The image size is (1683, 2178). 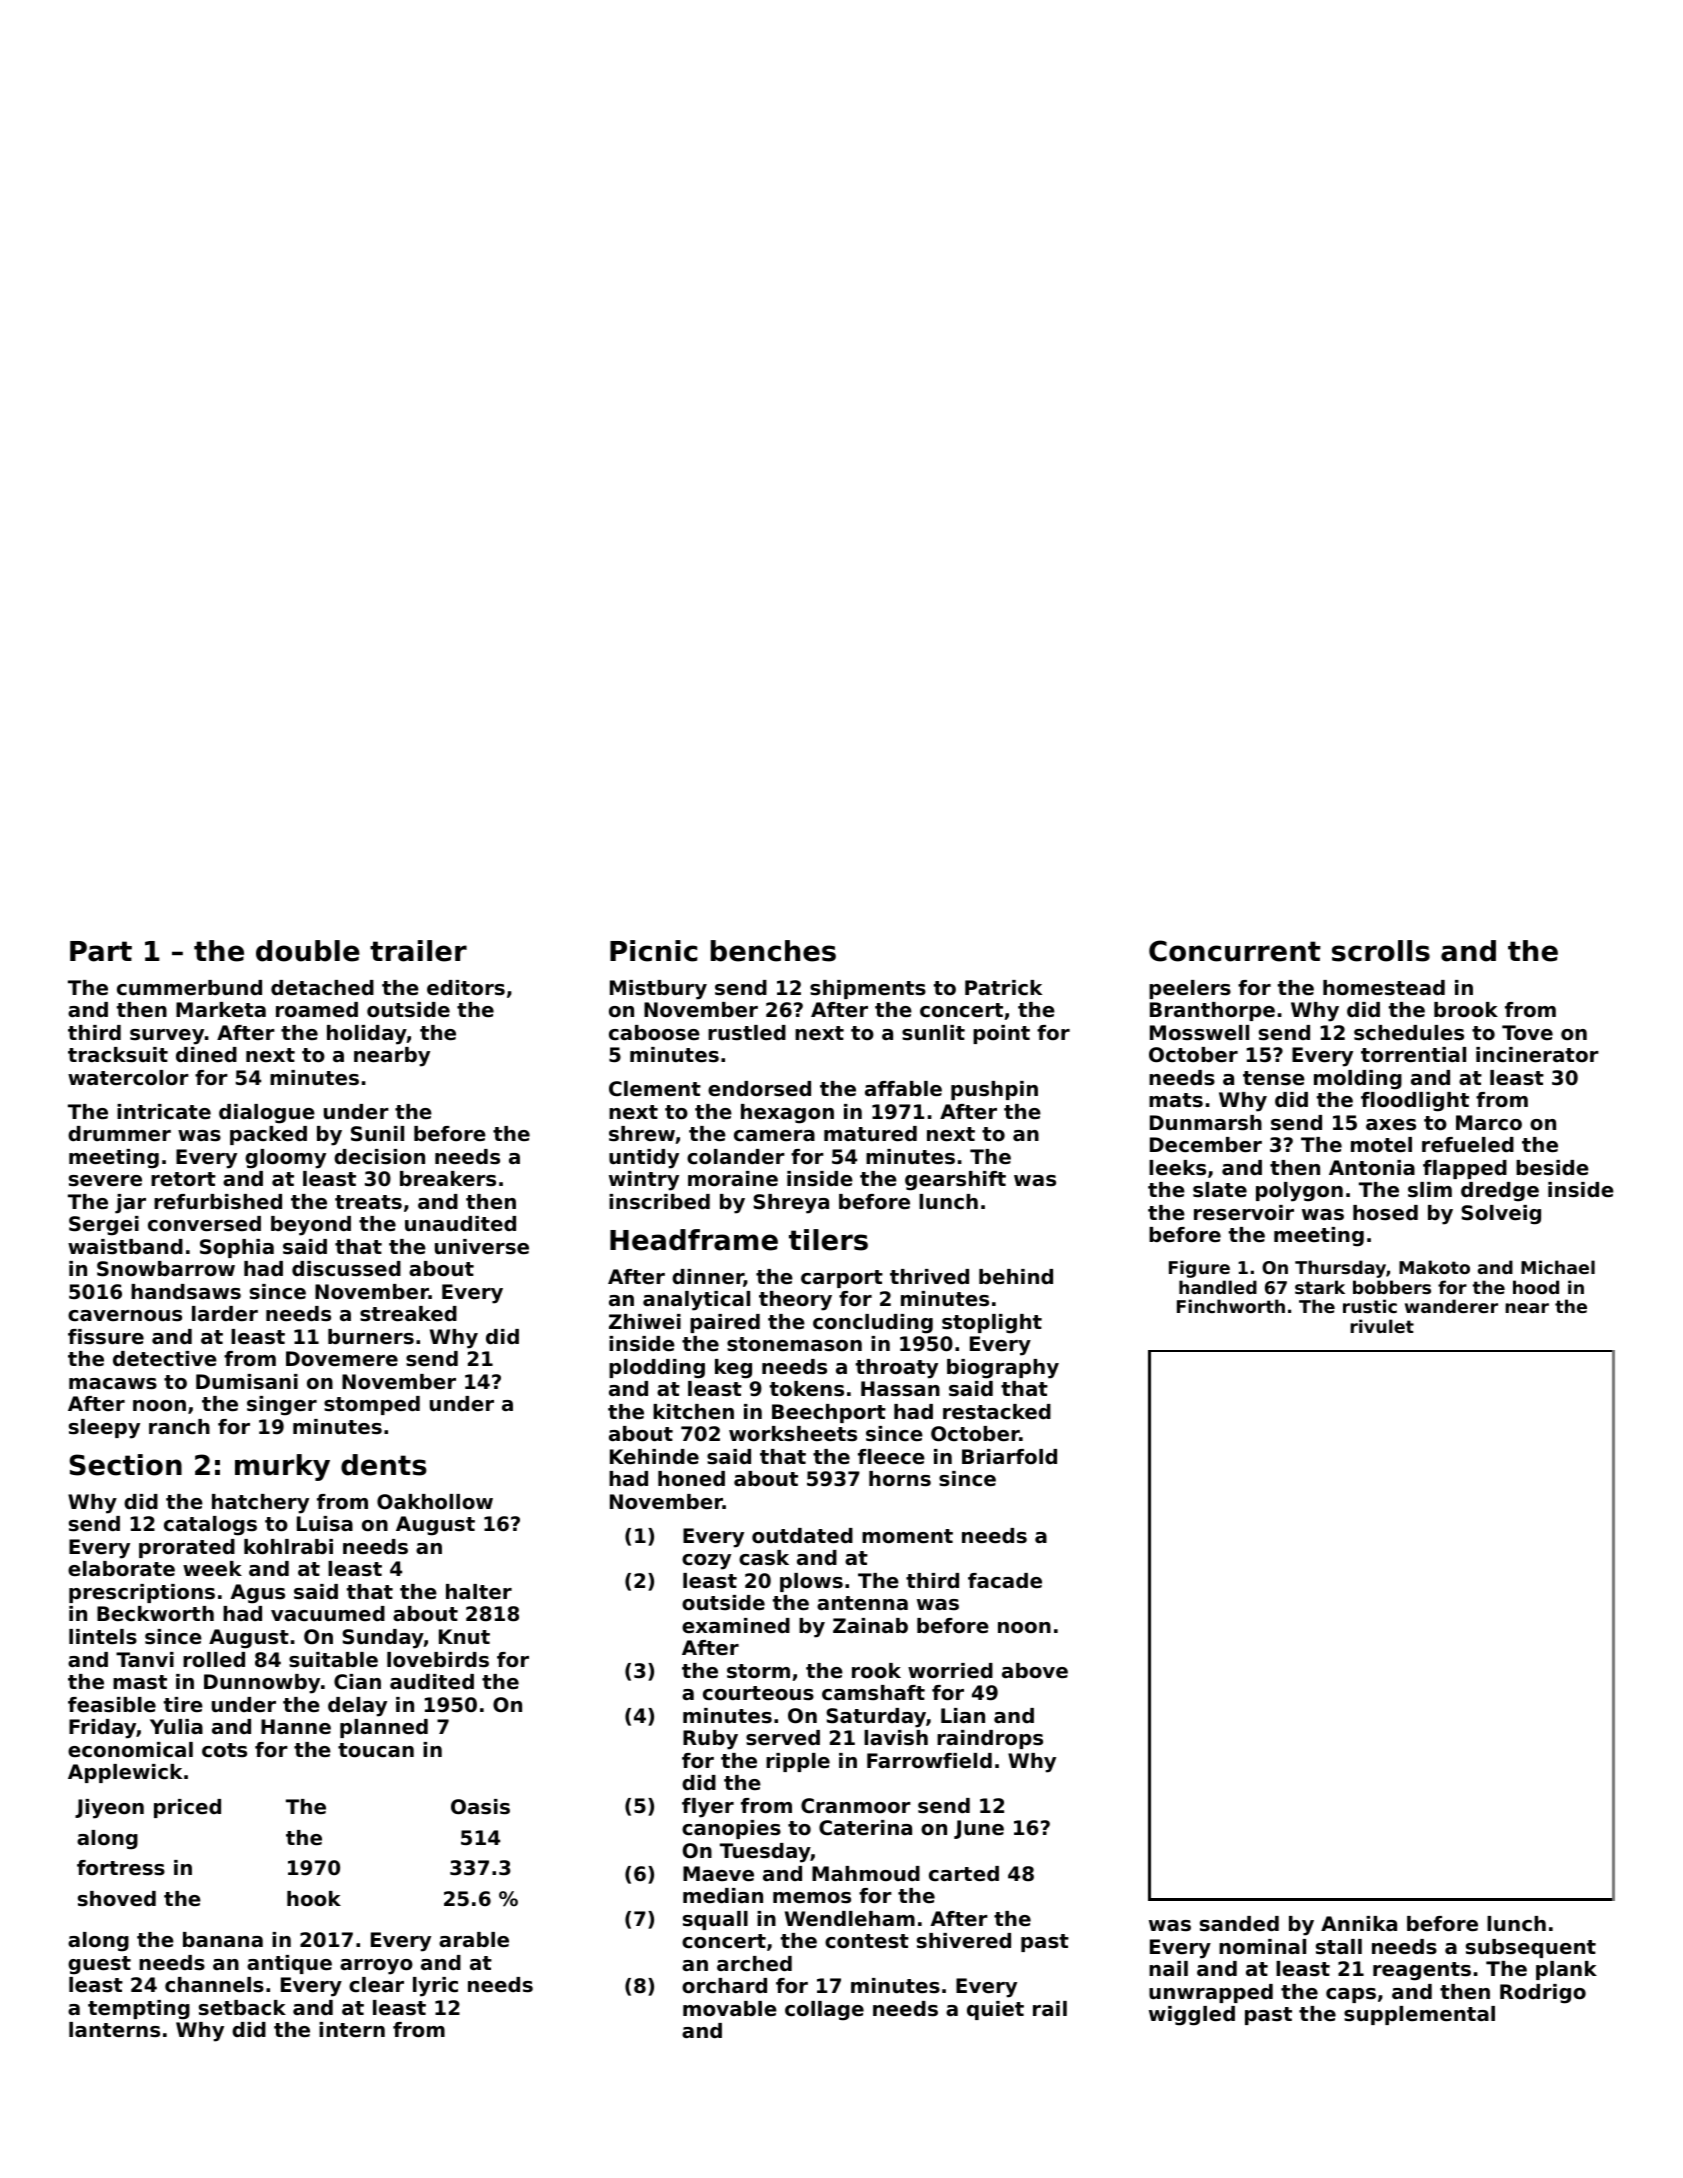 What do you see at coordinates (658, 990) in the screenshot?
I see `Mistbury` at bounding box center [658, 990].
